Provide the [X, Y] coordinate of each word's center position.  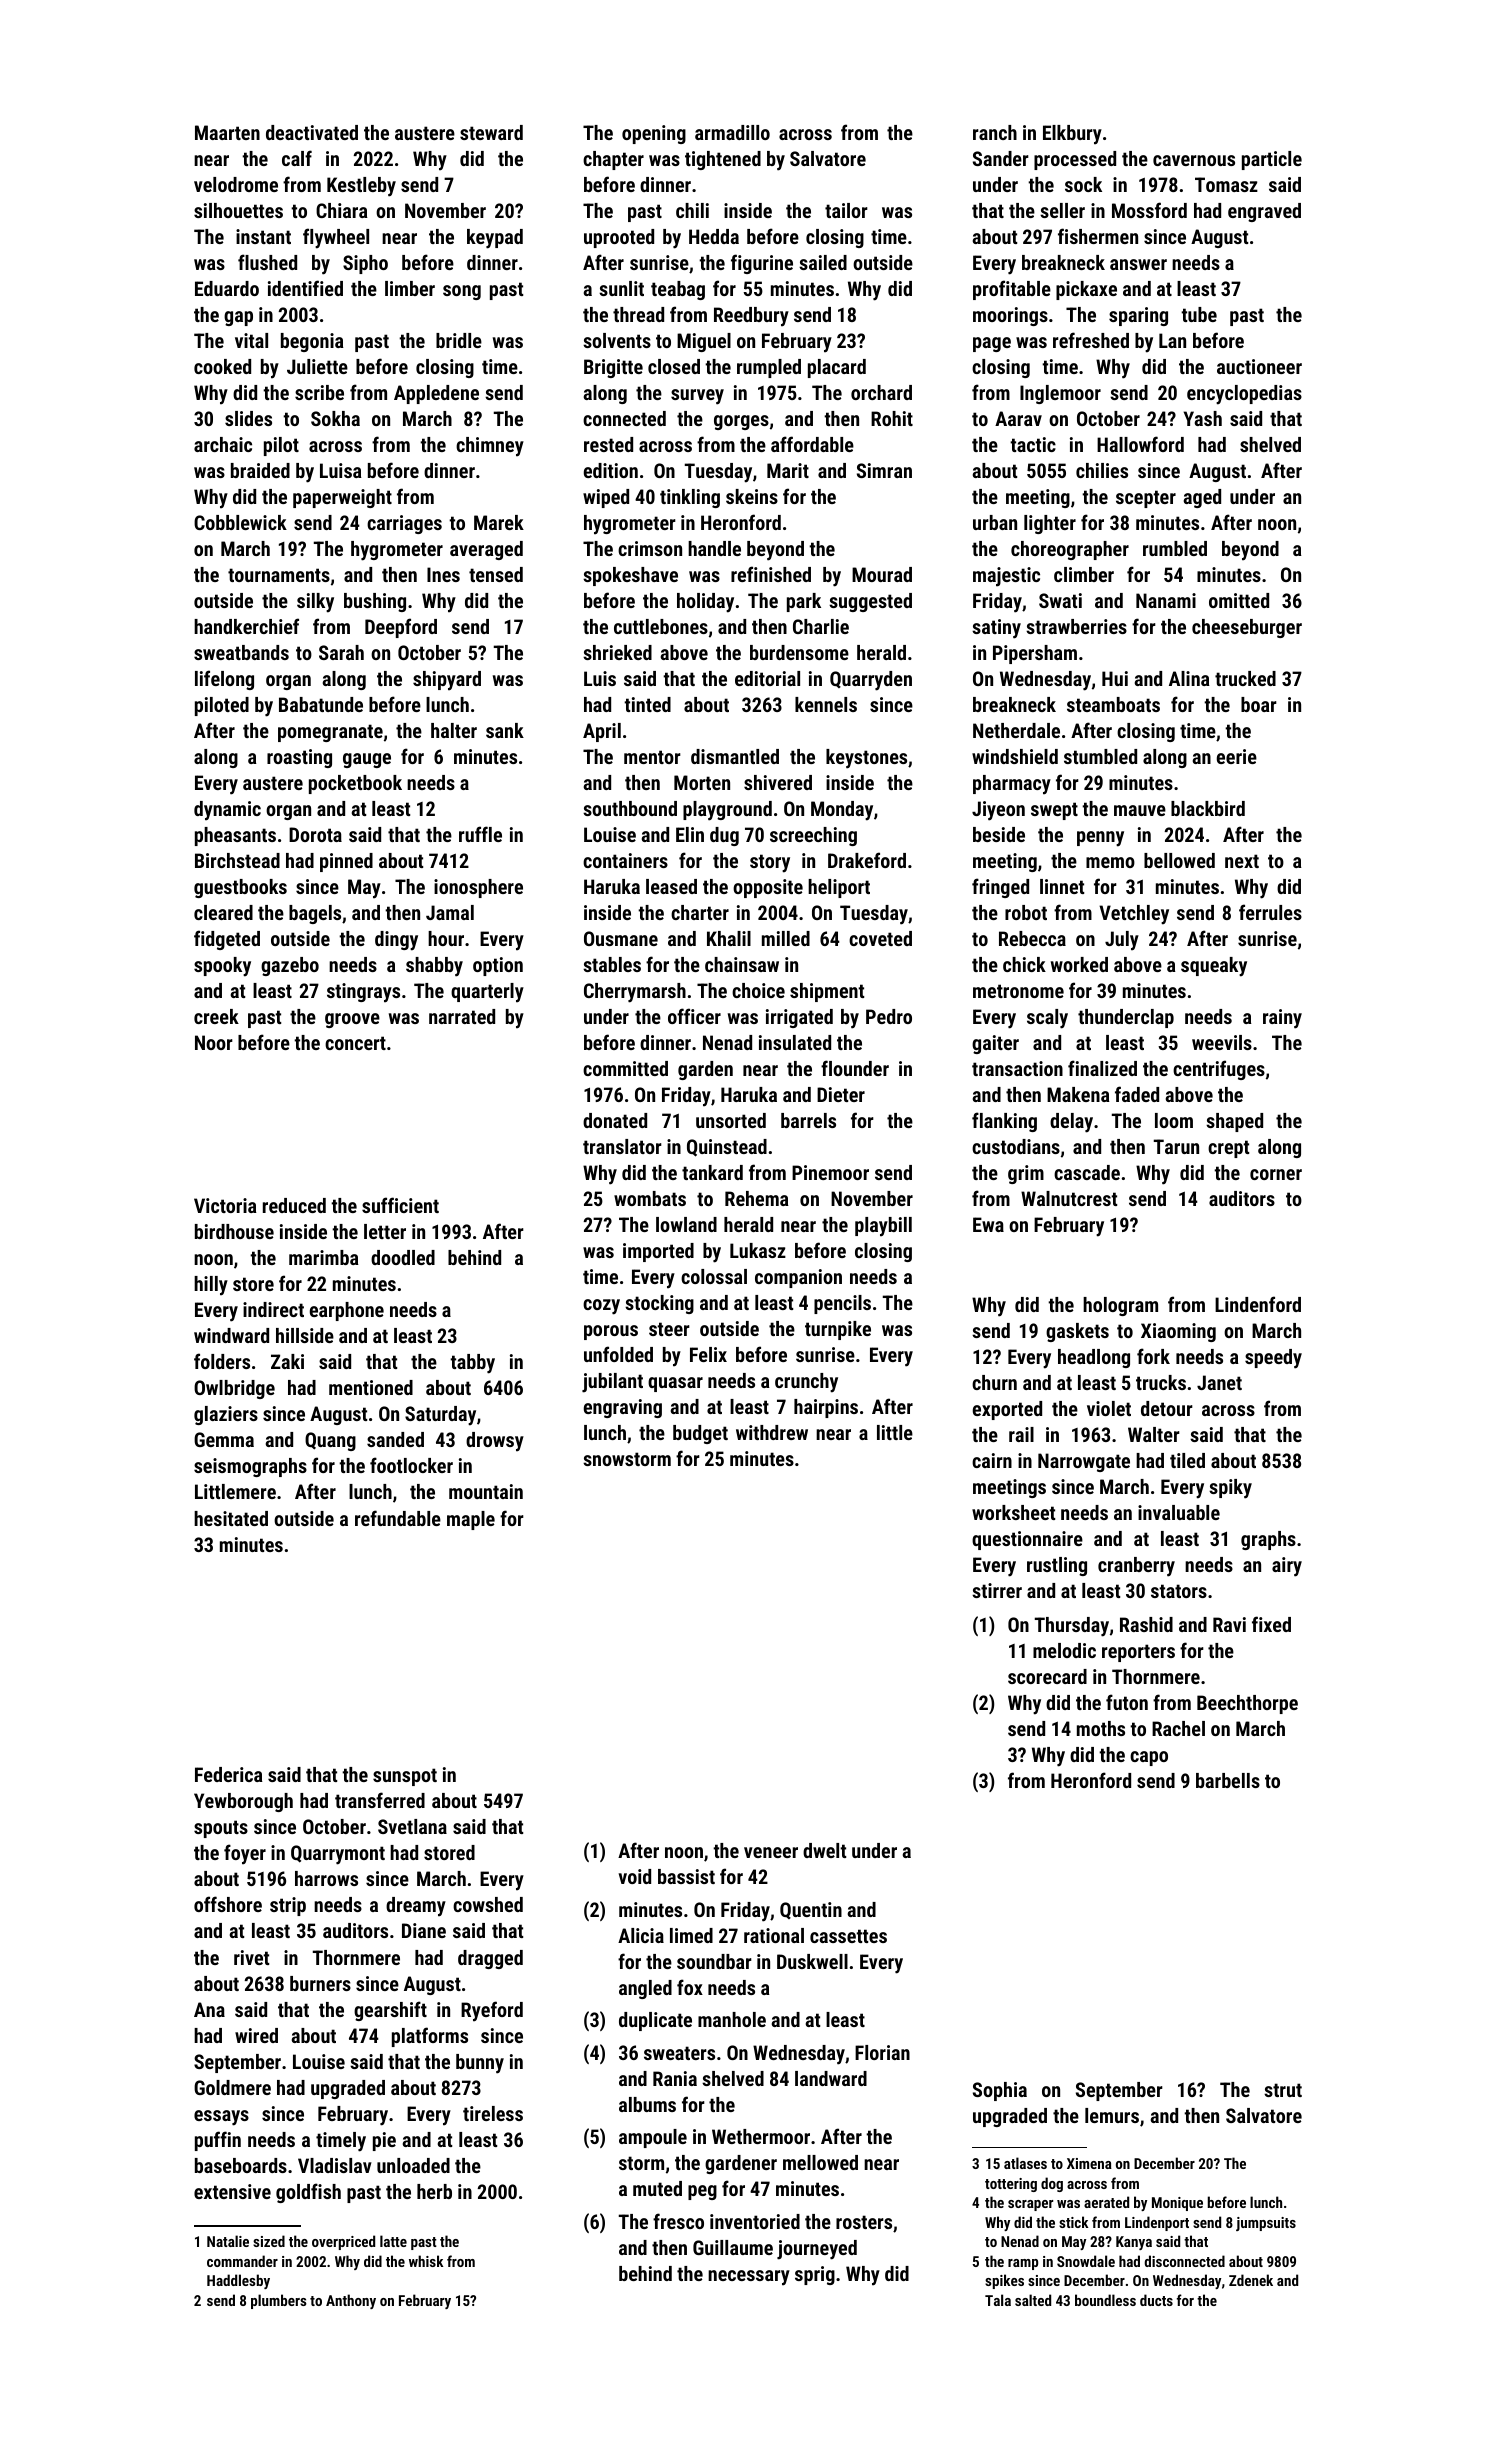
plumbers [279, 2301]
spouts [221, 1829]
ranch [995, 132]
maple [471, 1520]
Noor [214, 1042]
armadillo [732, 132]
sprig [815, 2275]
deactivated [312, 132]
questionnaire [1027, 1540]
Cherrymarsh [635, 993]
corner [1276, 1174]
